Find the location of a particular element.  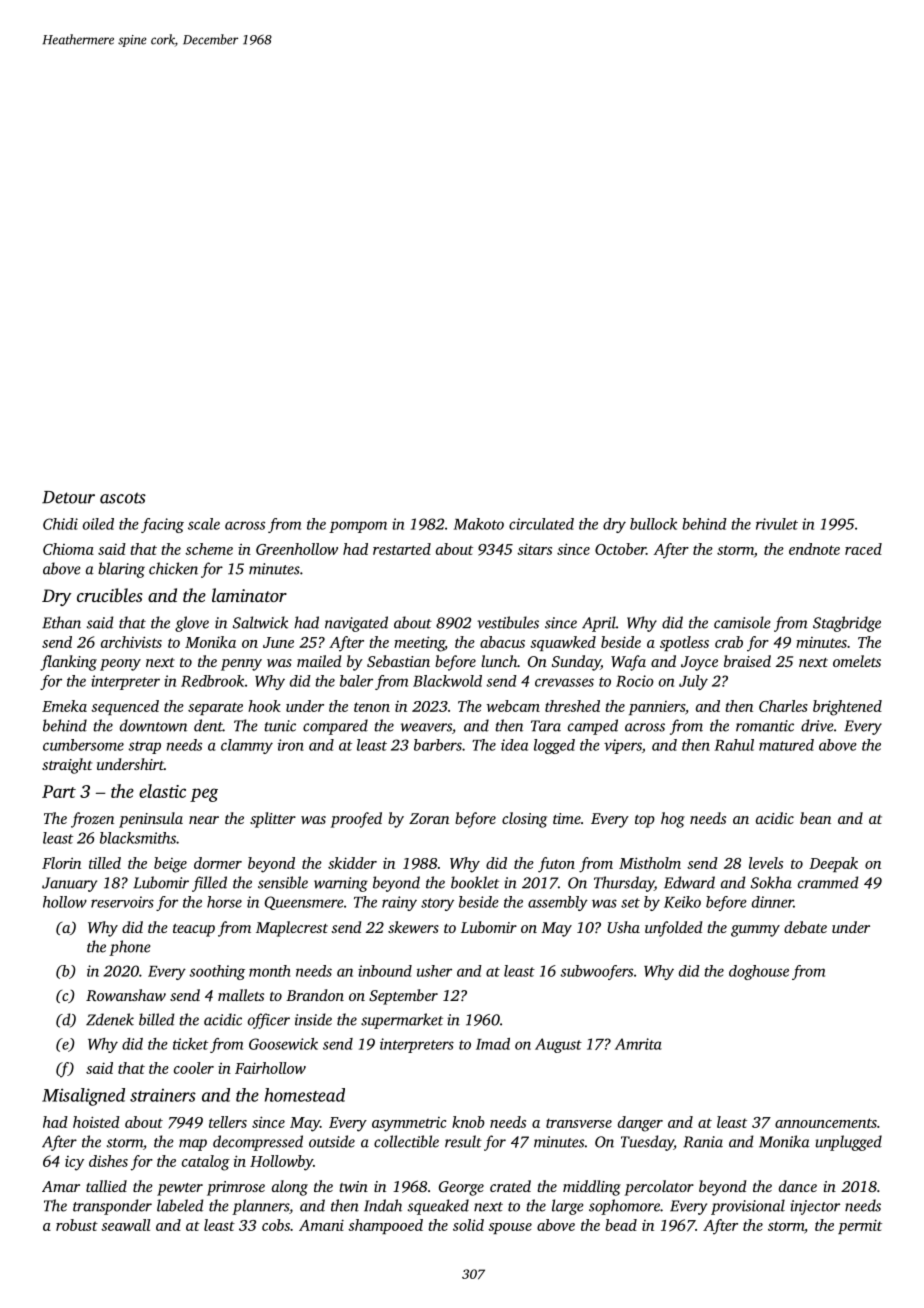

crammed is located at coordinates (828, 882).
